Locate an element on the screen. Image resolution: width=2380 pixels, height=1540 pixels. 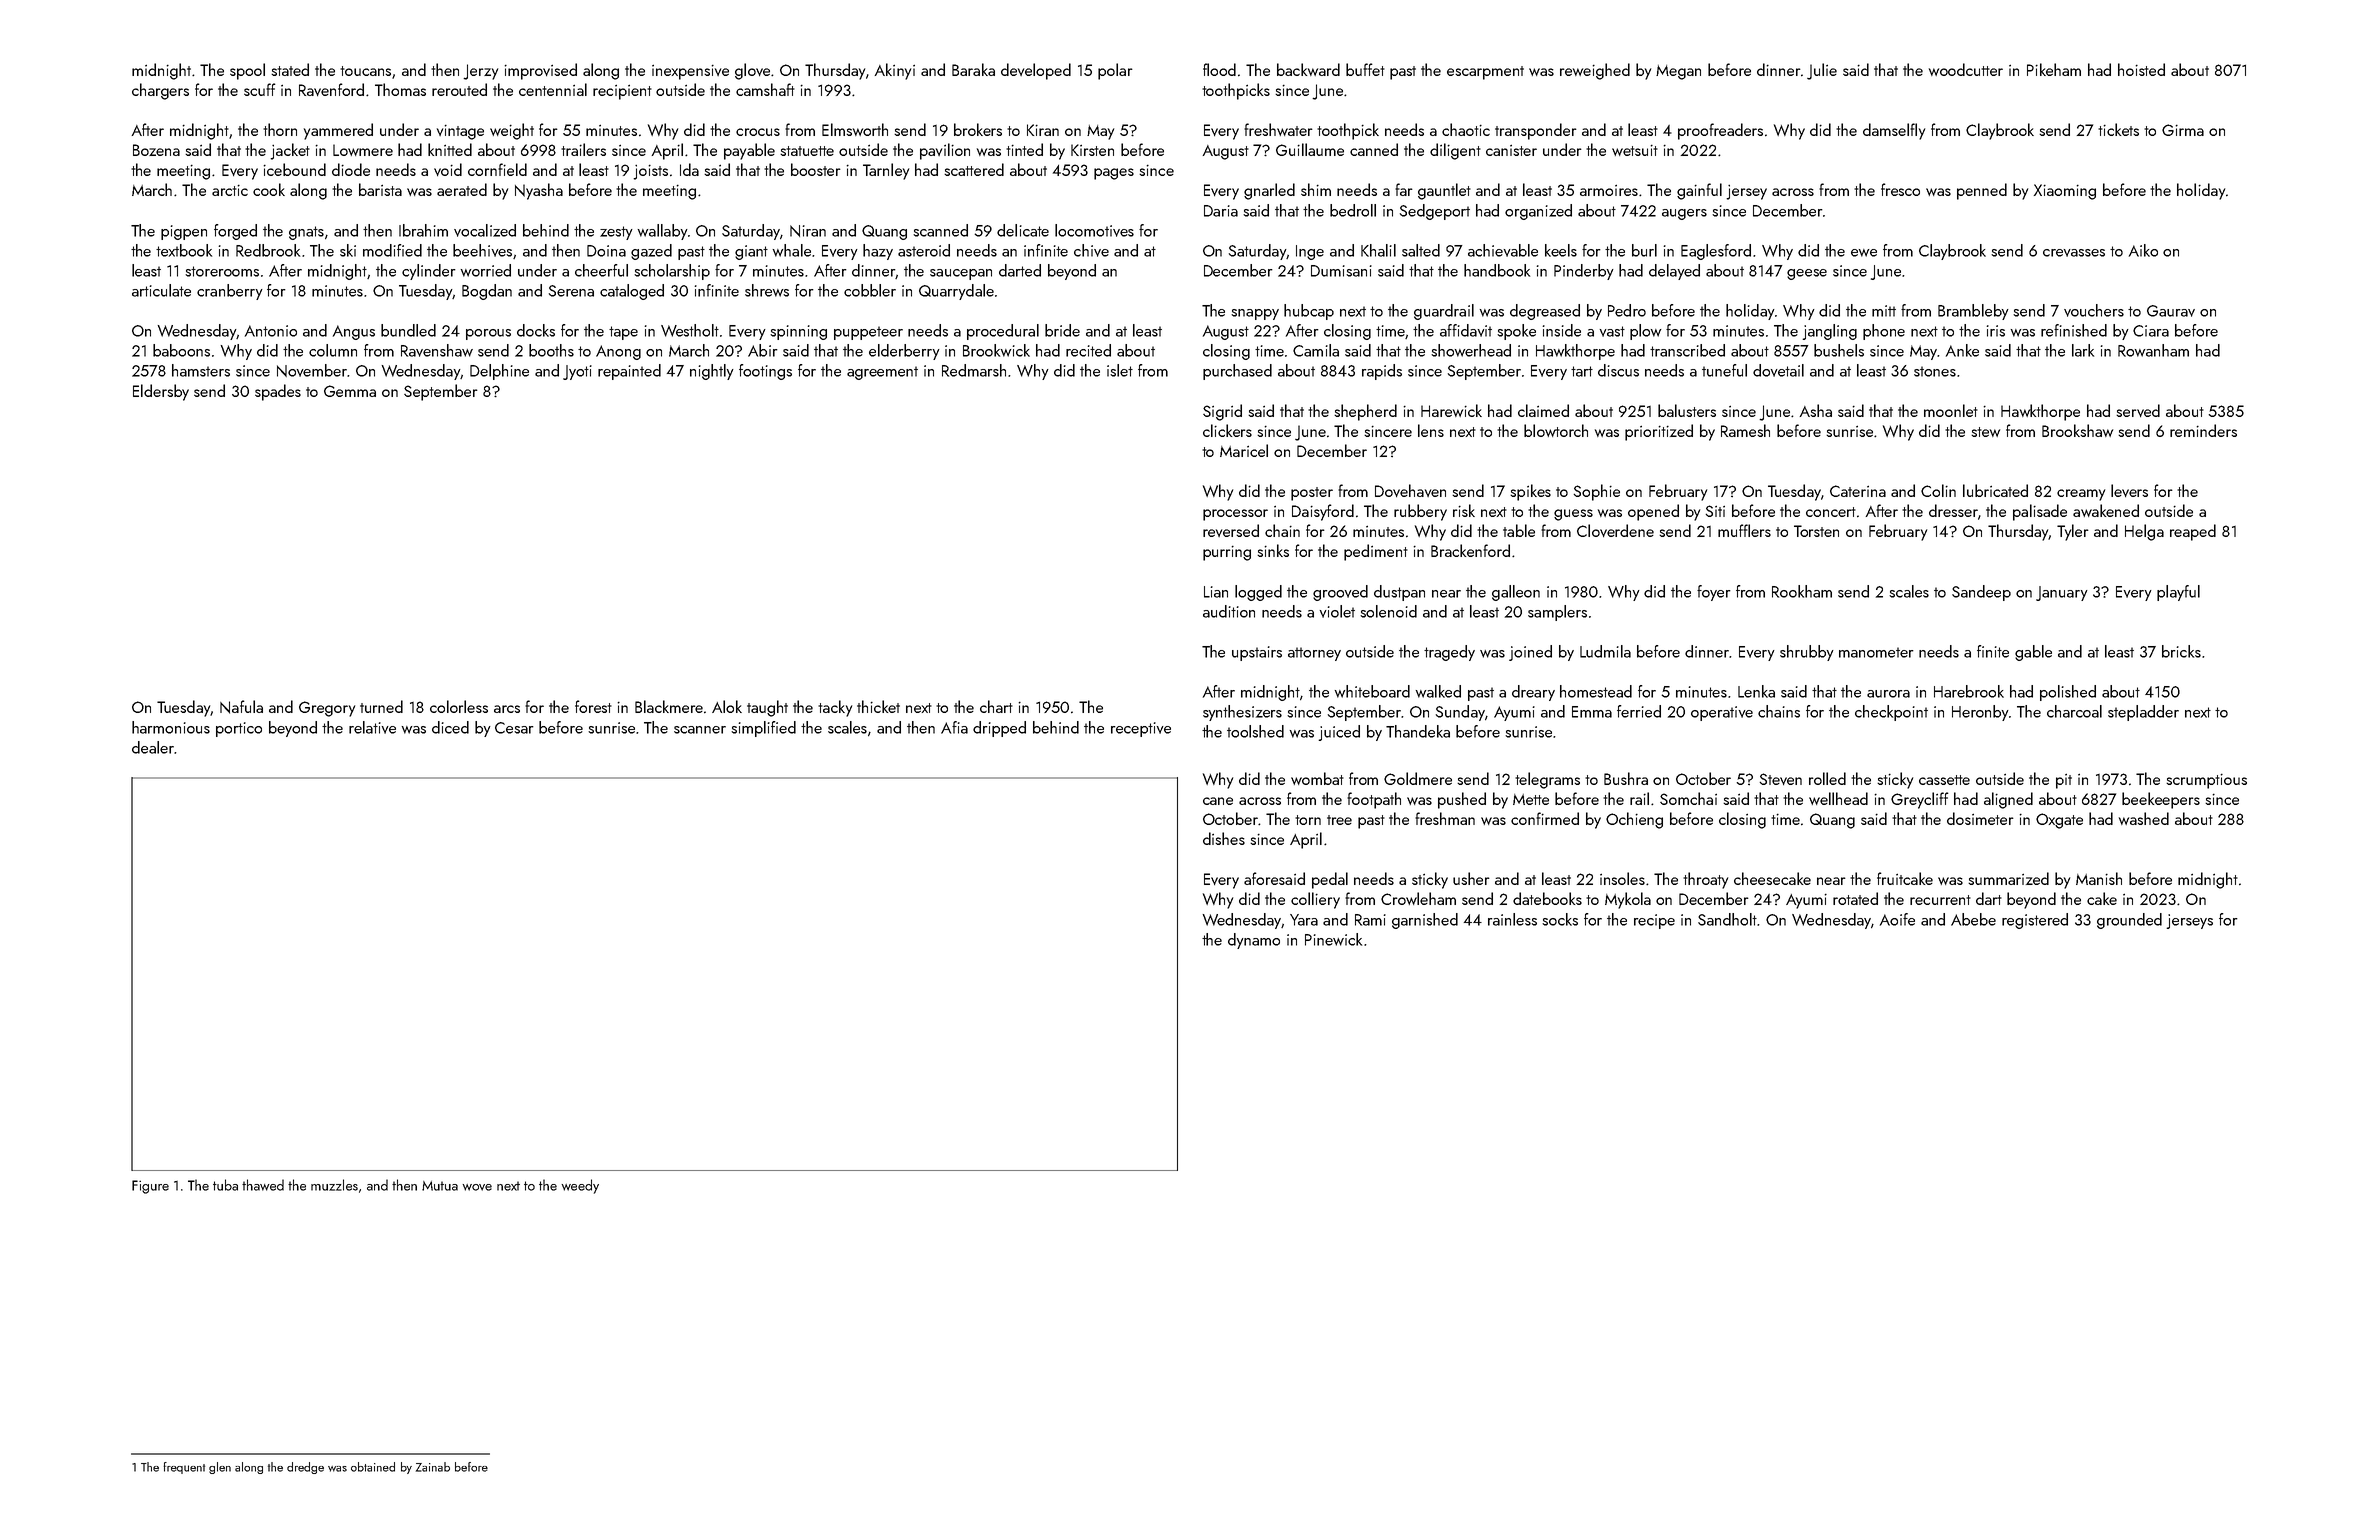
dealer is located at coordinates (153, 747).
